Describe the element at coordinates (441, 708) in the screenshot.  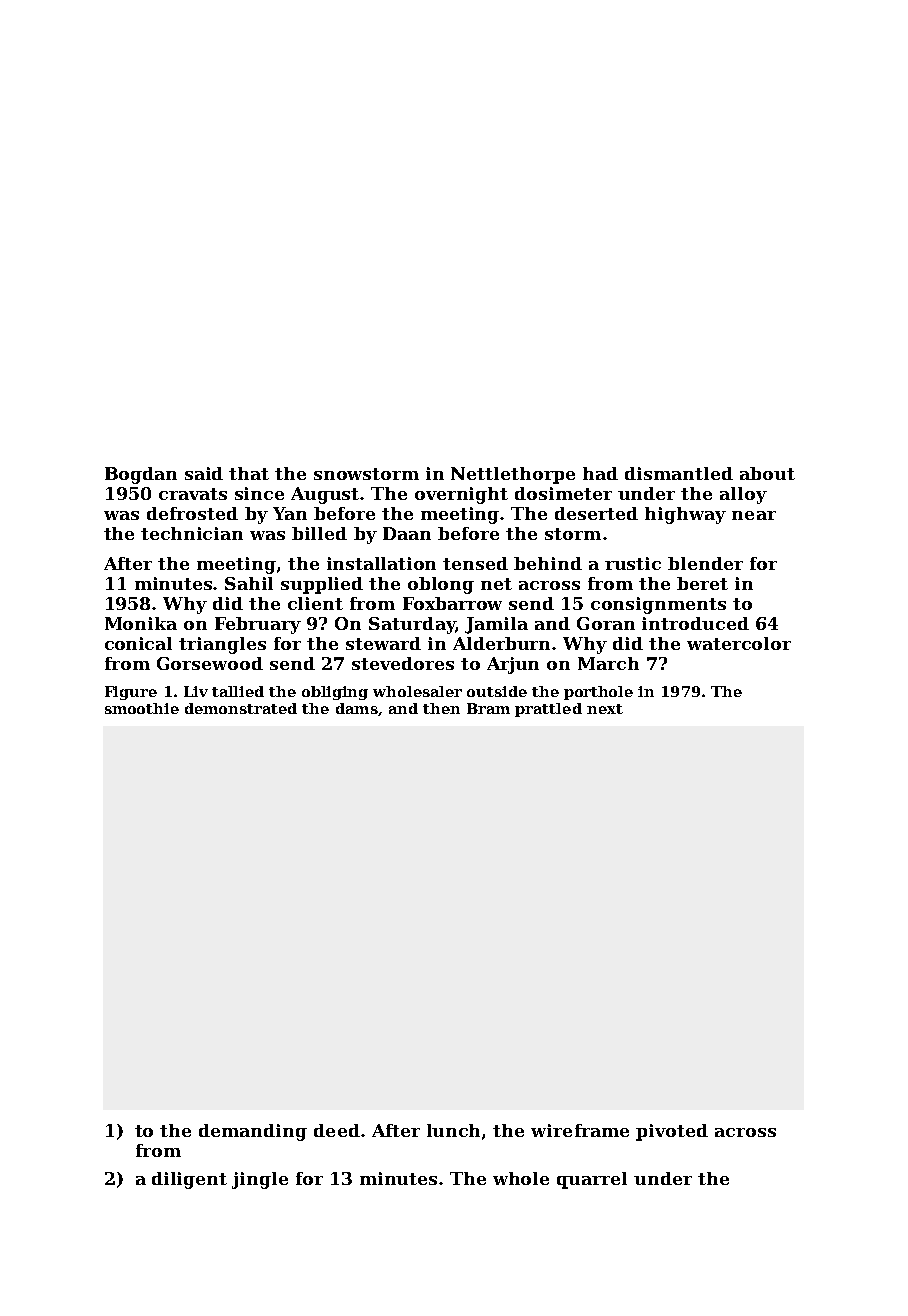
I see `then` at that location.
